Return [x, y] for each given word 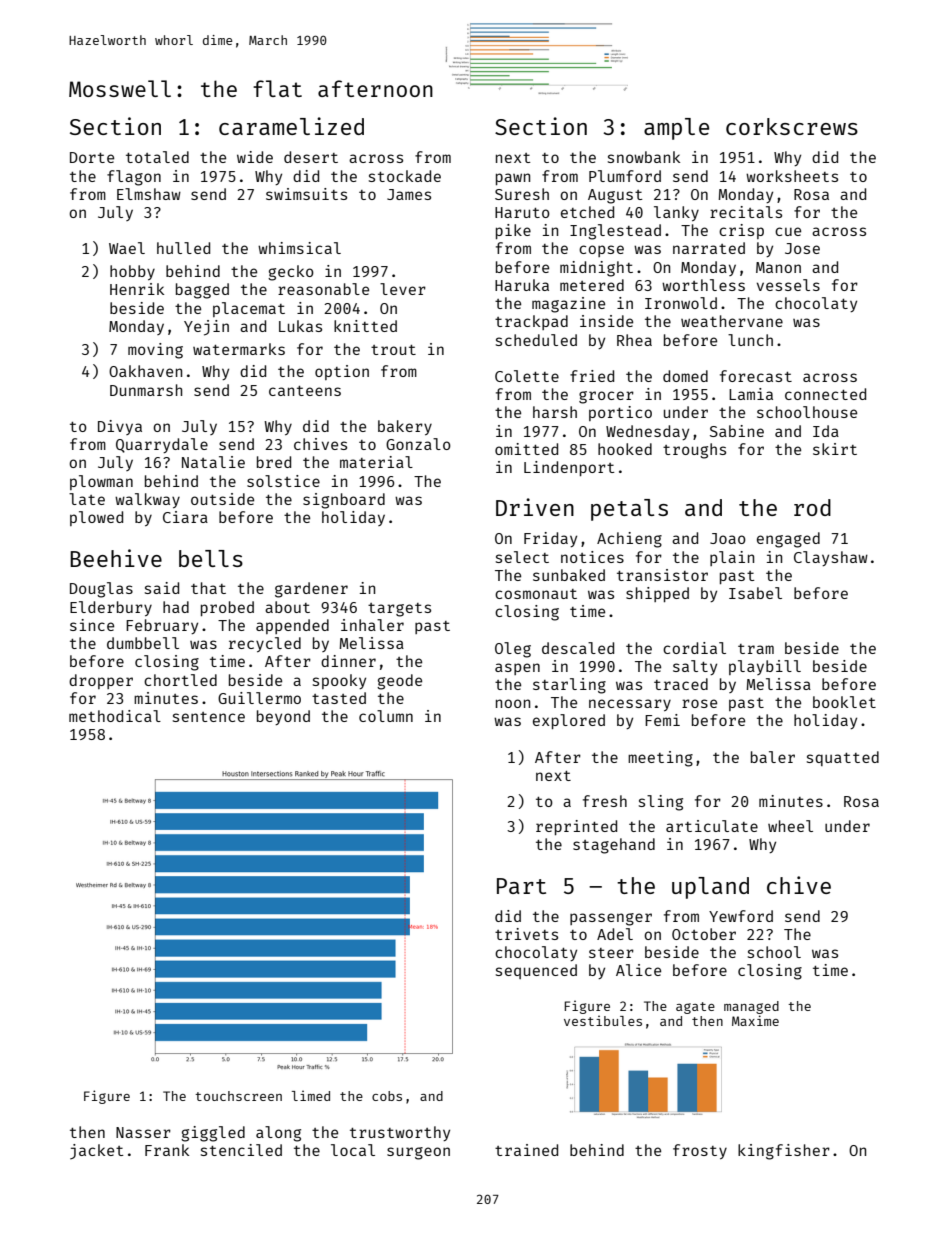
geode [399, 682]
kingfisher [784, 1152]
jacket [97, 1152]
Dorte [92, 157]
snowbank [644, 157]
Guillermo [259, 698]
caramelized [291, 126]
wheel [790, 826]
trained [526, 1150]
